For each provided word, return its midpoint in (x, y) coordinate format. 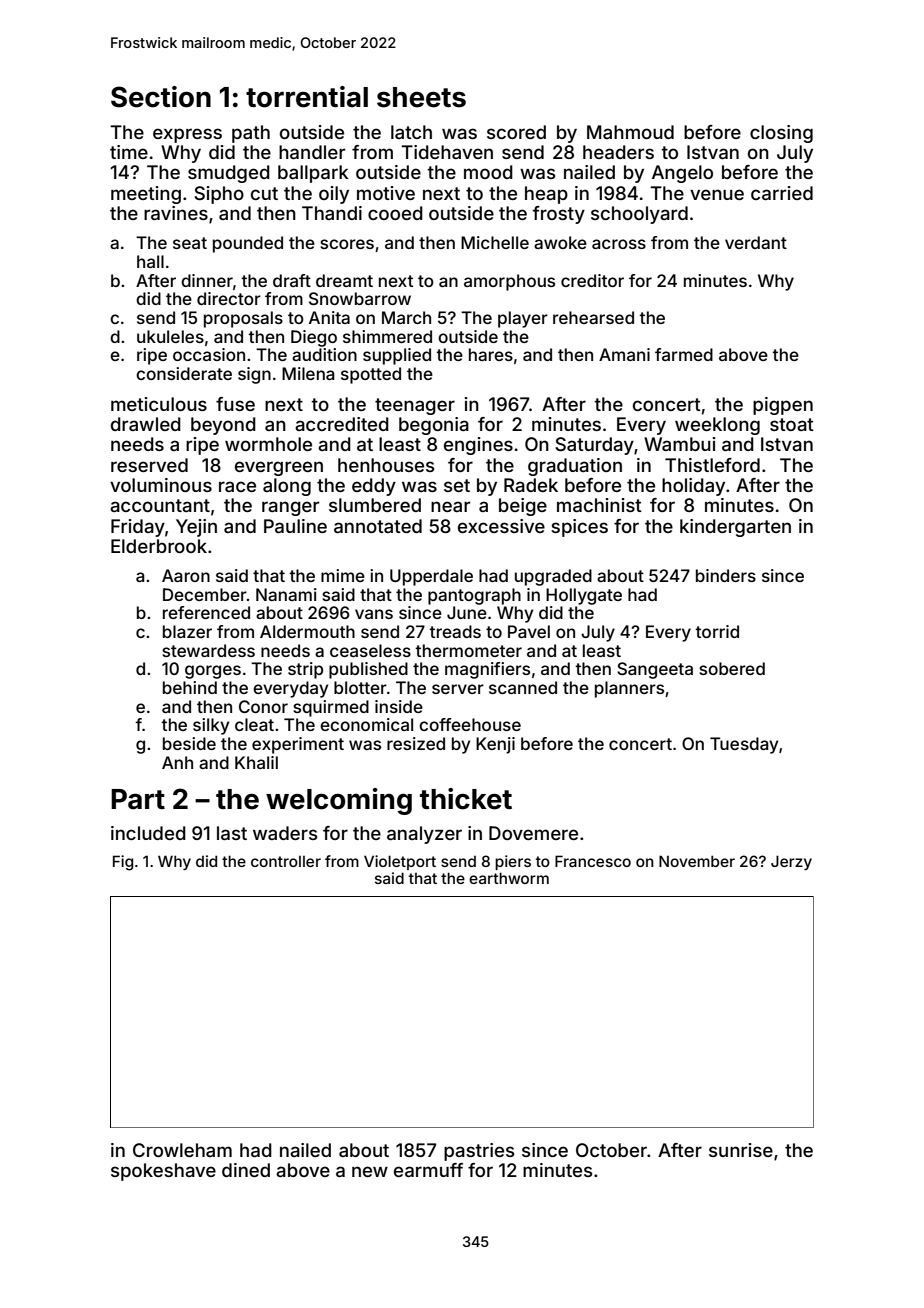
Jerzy (791, 862)
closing (781, 134)
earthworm (509, 878)
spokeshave (163, 1172)
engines (478, 446)
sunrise (741, 1150)
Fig (123, 863)
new (370, 1171)
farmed (684, 354)
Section (161, 97)
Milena (308, 373)
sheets (421, 97)
